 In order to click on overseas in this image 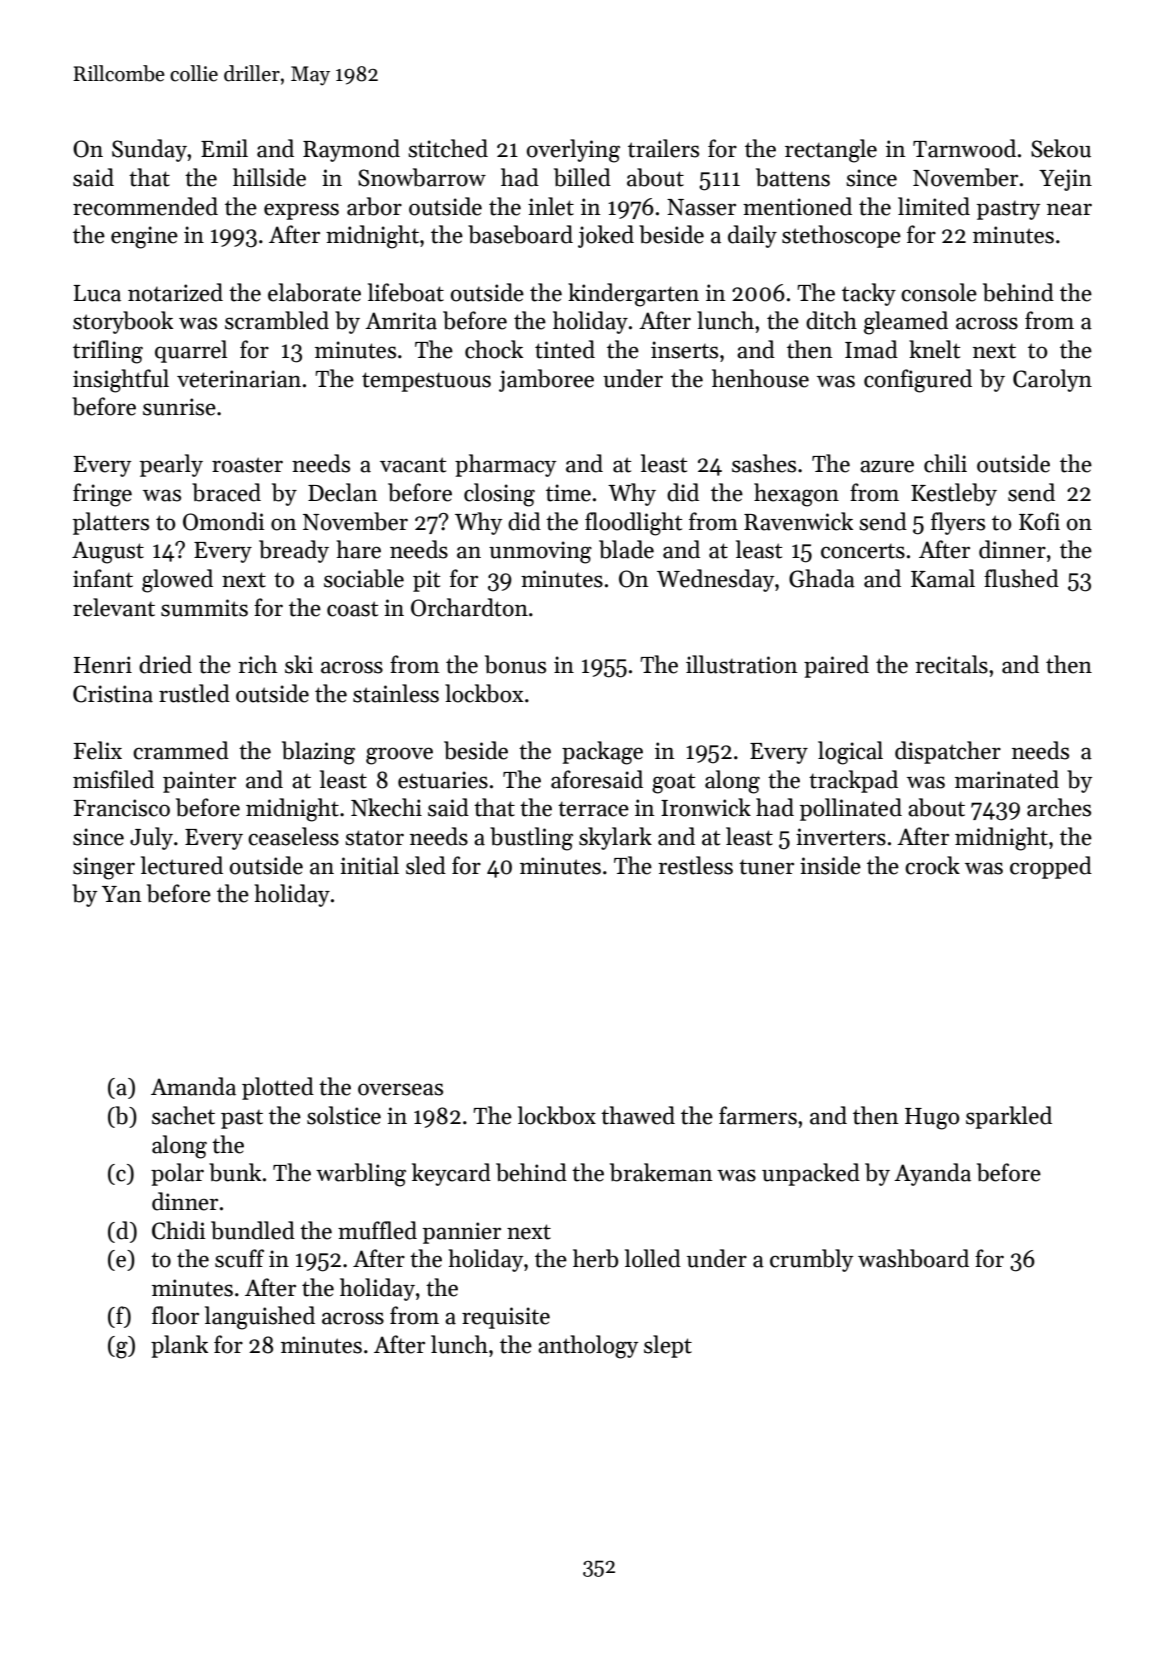, I will do `click(400, 1089)`.
